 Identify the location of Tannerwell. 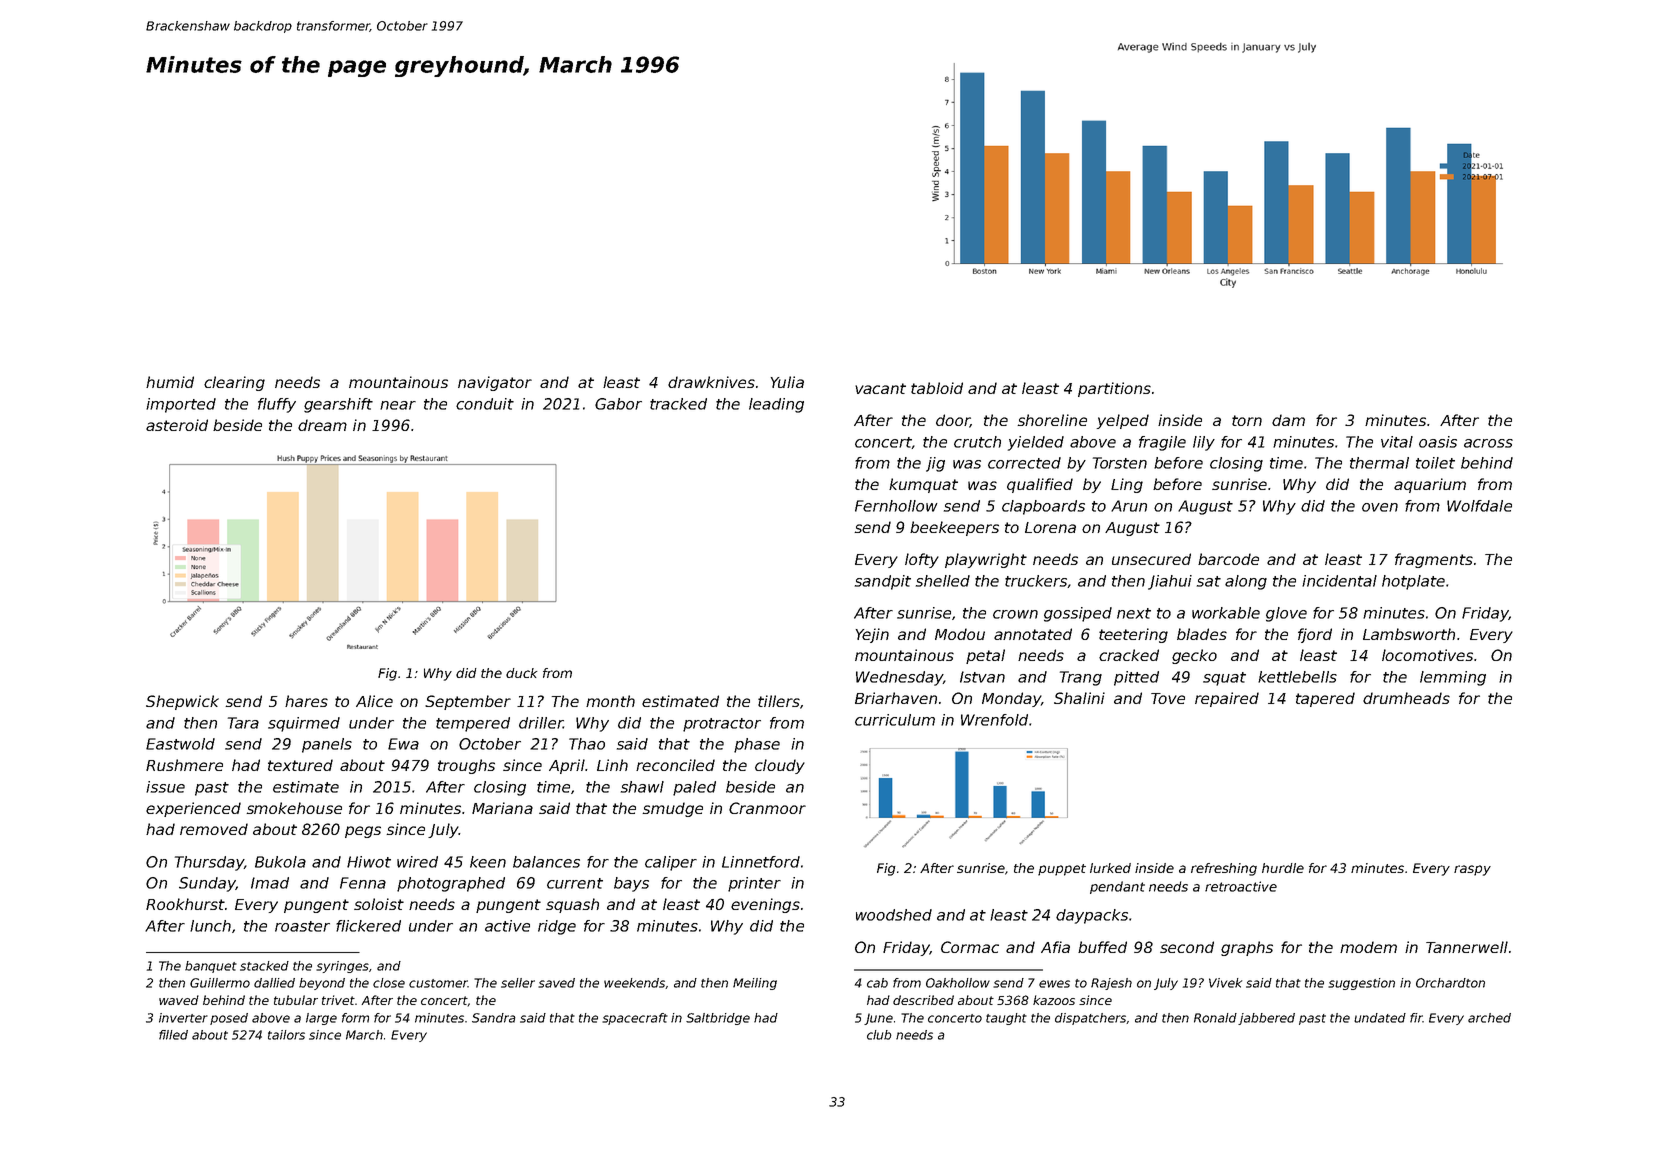
(1467, 947).
